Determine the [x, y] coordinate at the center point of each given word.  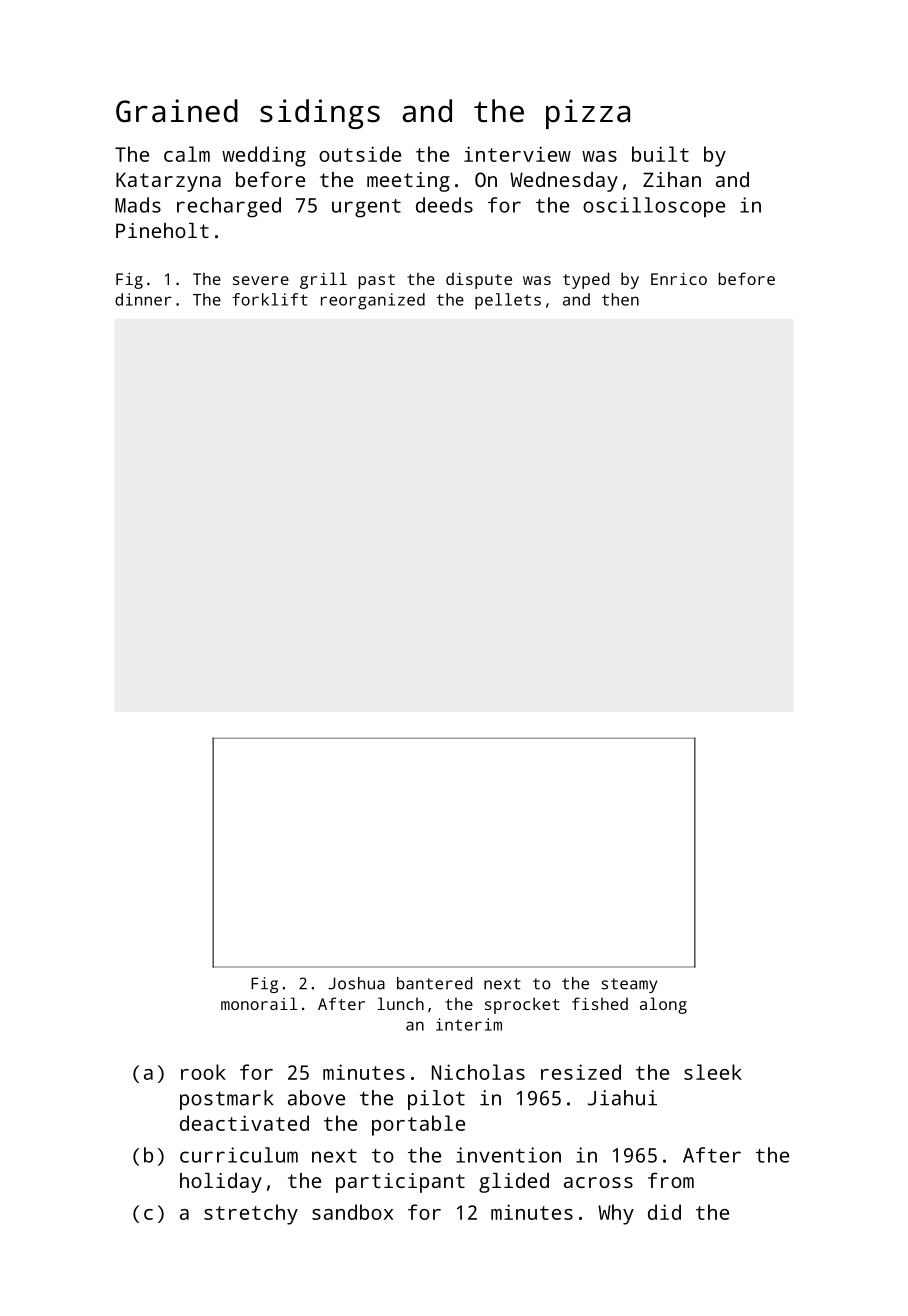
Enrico [679, 279]
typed [586, 280]
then [620, 299]
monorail [259, 1003]
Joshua [356, 983]
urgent [366, 208]
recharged [229, 207]
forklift [270, 299]
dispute [479, 281]
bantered [434, 983]
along [663, 1005]
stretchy [251, 1214]
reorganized [373, 301]
